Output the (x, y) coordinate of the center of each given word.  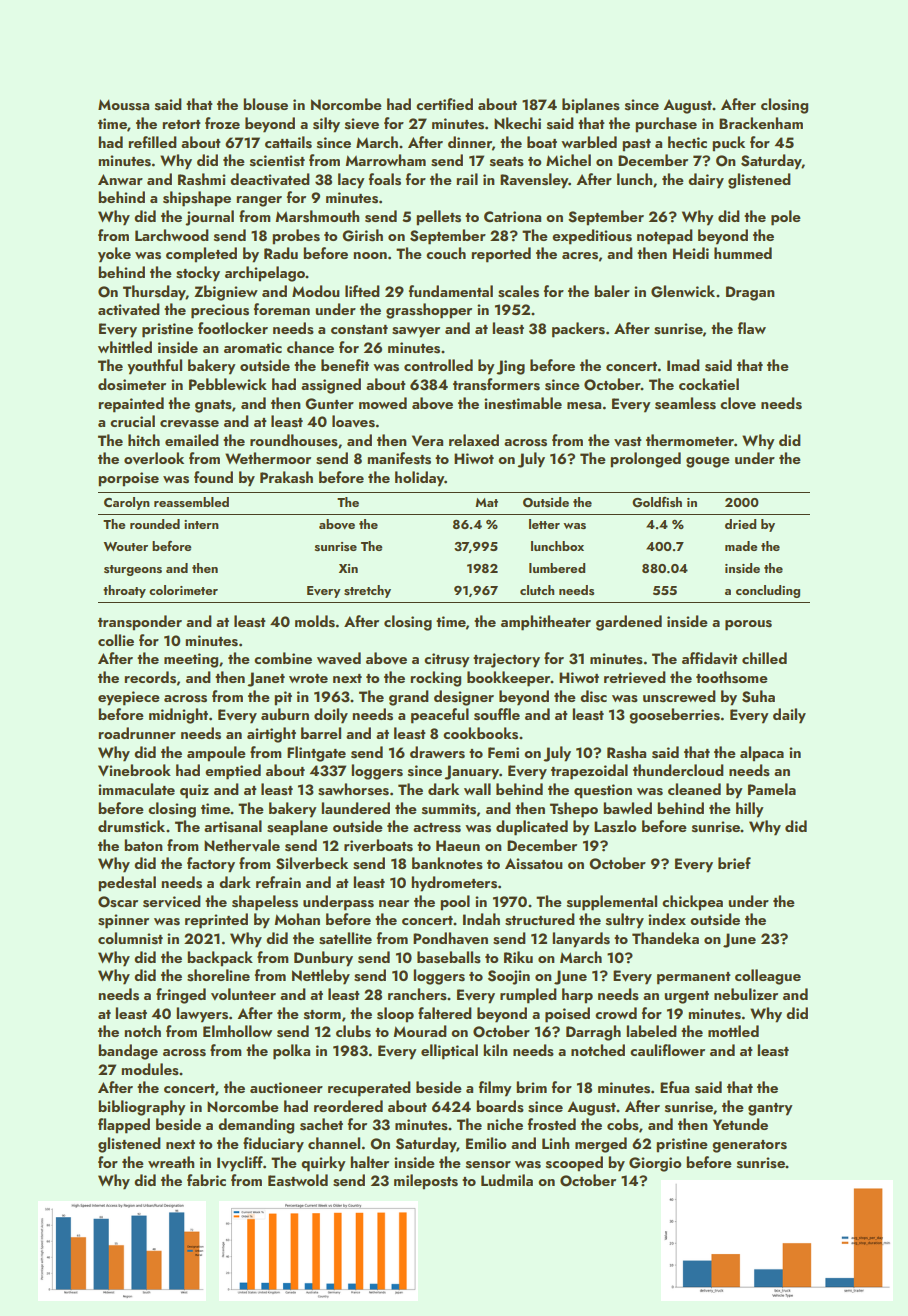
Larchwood (172, 235)
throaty (124, 591)
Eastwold (298, 1180)
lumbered (557, 568)
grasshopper (429, 311)
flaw (752, 328)
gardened (629, 623)
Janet (266, 679)
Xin (348, 568)
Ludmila (507, 1180)
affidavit (710, 658)
